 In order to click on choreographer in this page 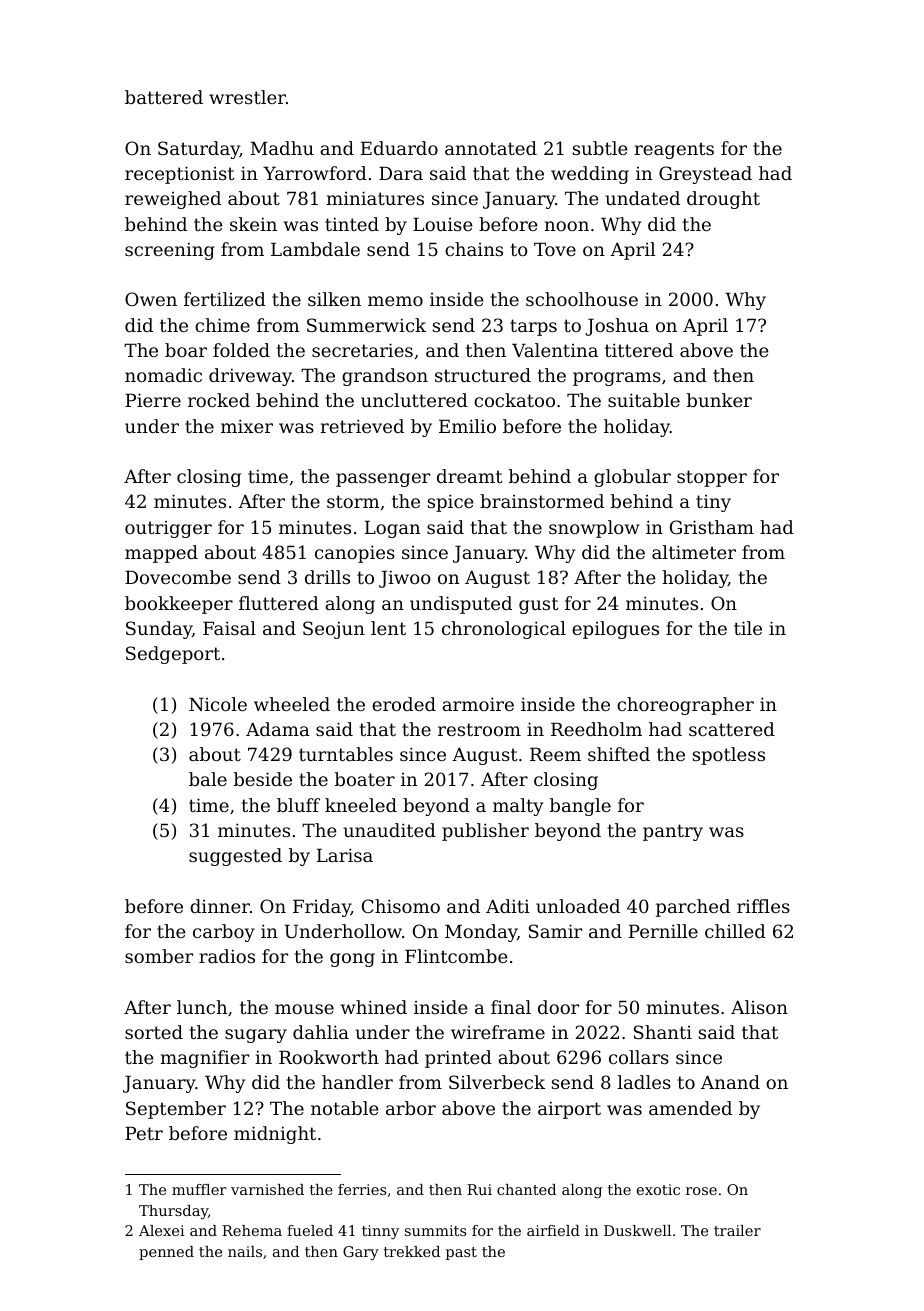, I will do `click(685, 706)`.
